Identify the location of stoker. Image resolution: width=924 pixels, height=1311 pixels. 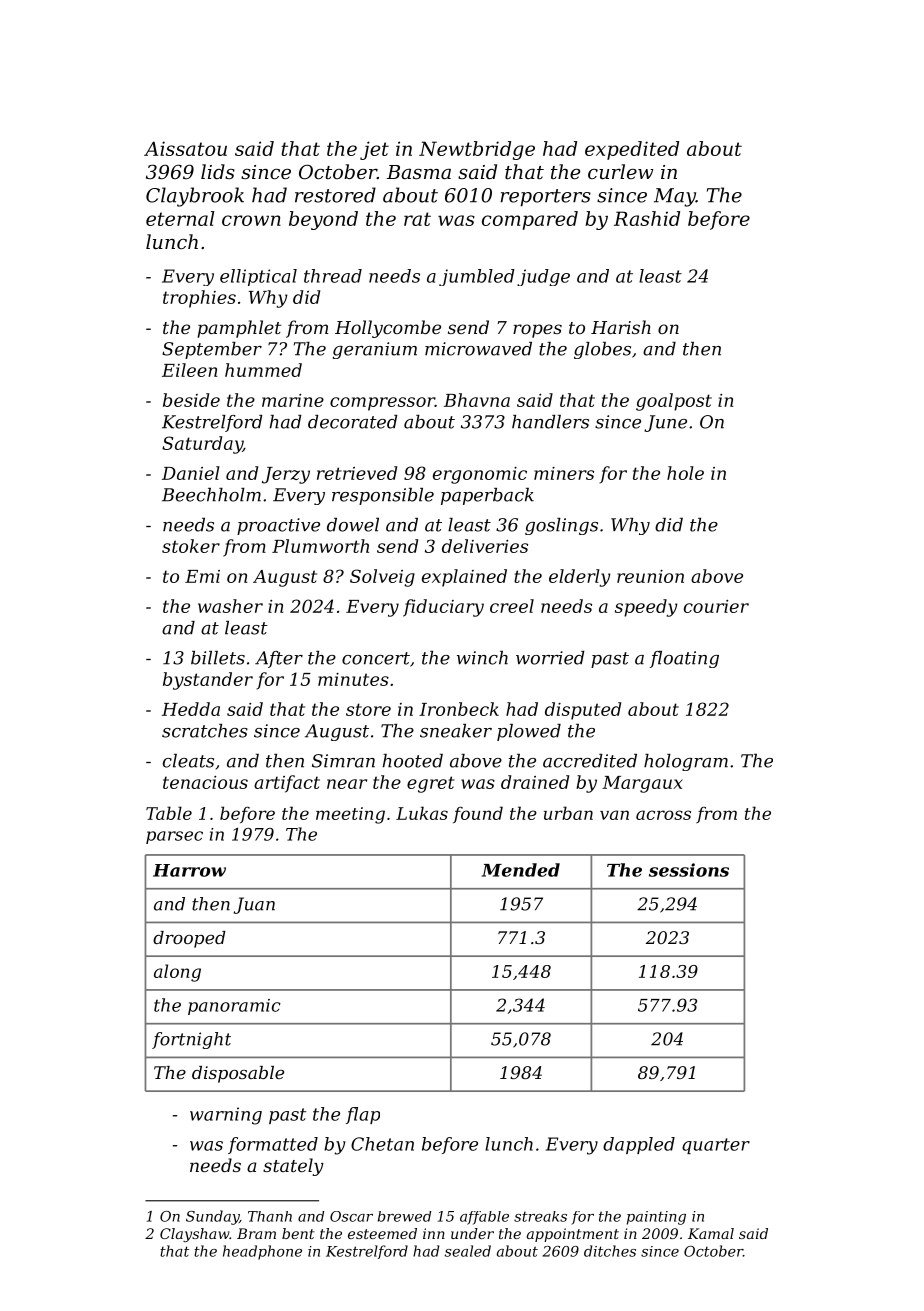
(191, 546).
